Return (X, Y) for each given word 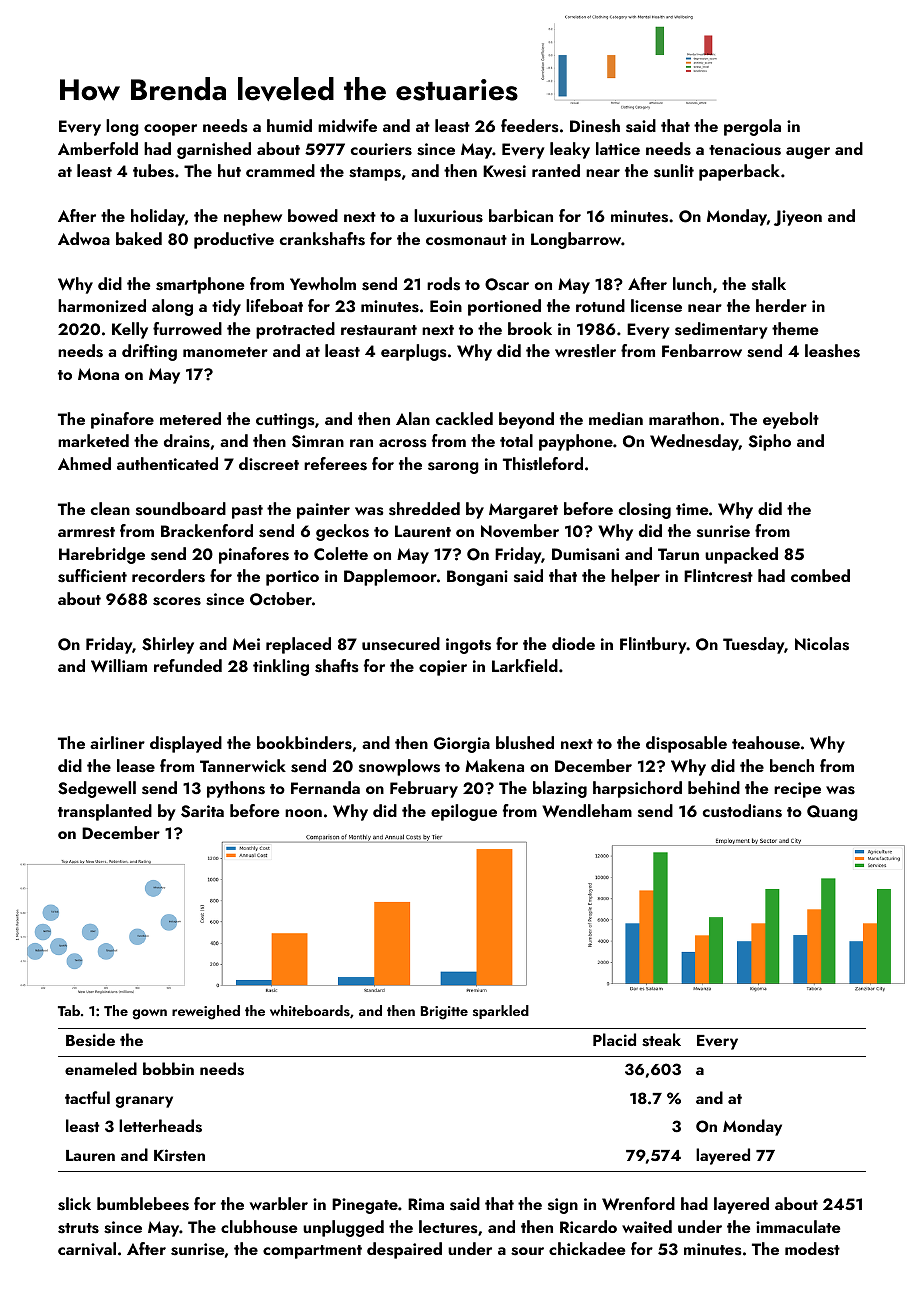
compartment (312, 1252)
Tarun (678, 554)
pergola (752, 127)
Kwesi (504, 171)
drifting (149, 352)
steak (661, 1040)
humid (289, 125)
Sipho (769, 442)
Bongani (477, 578)
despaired (404, 1250)
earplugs (413, 352)
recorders (168, 576)
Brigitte (444, 1013)
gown (149, 1014)
